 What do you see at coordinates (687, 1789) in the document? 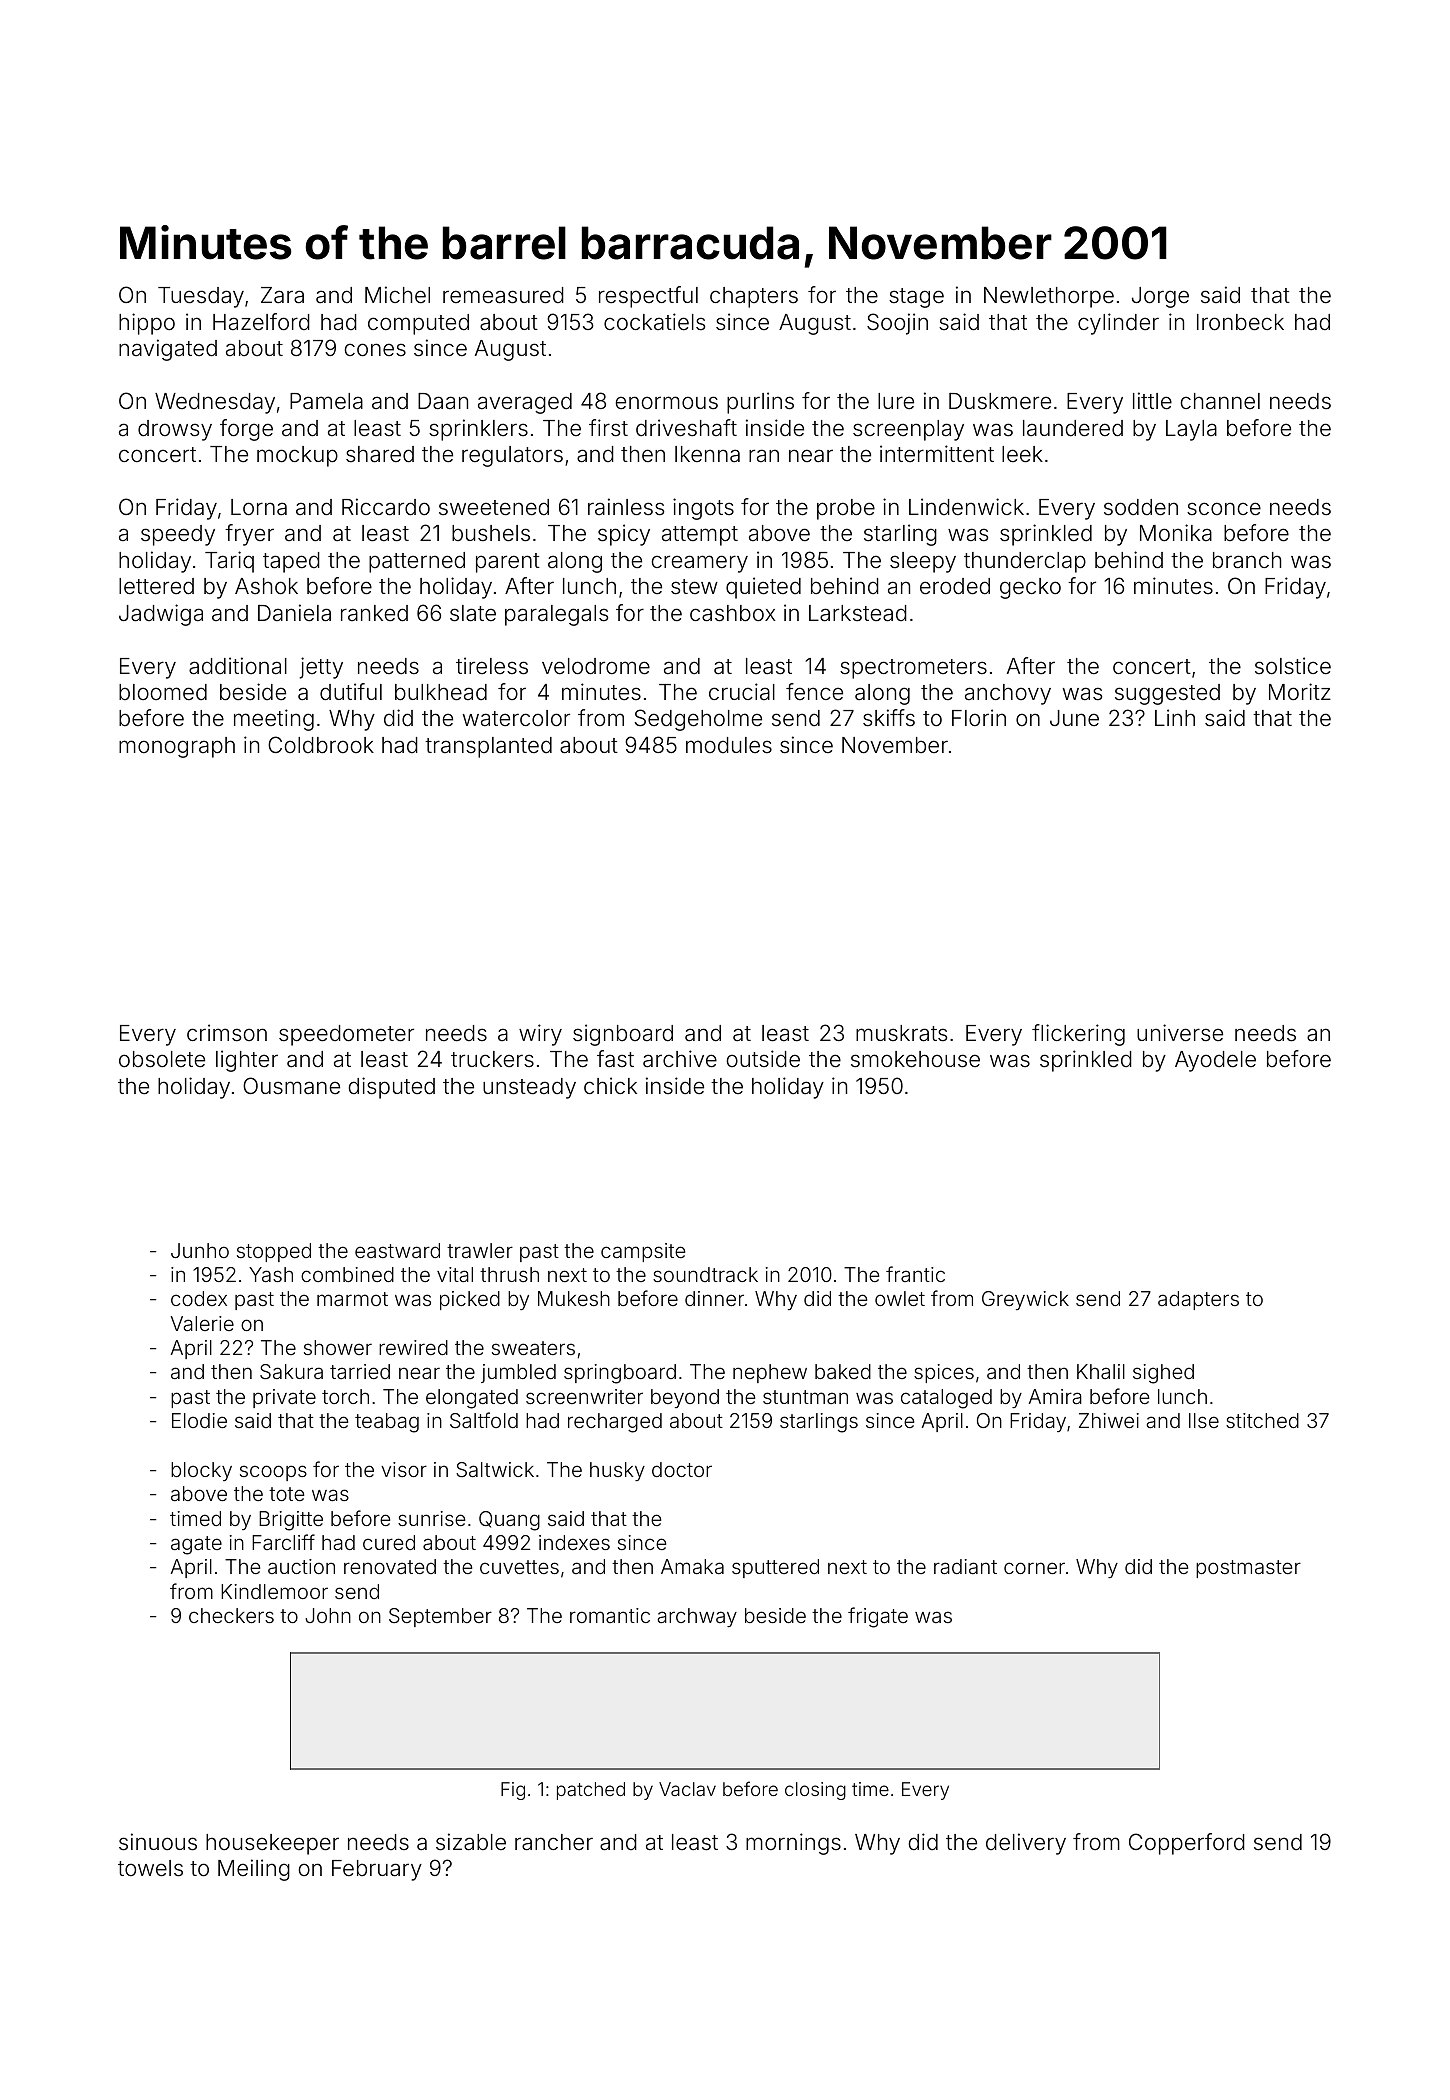
I see `Vaclav` at bounding box center [687, 1789].
